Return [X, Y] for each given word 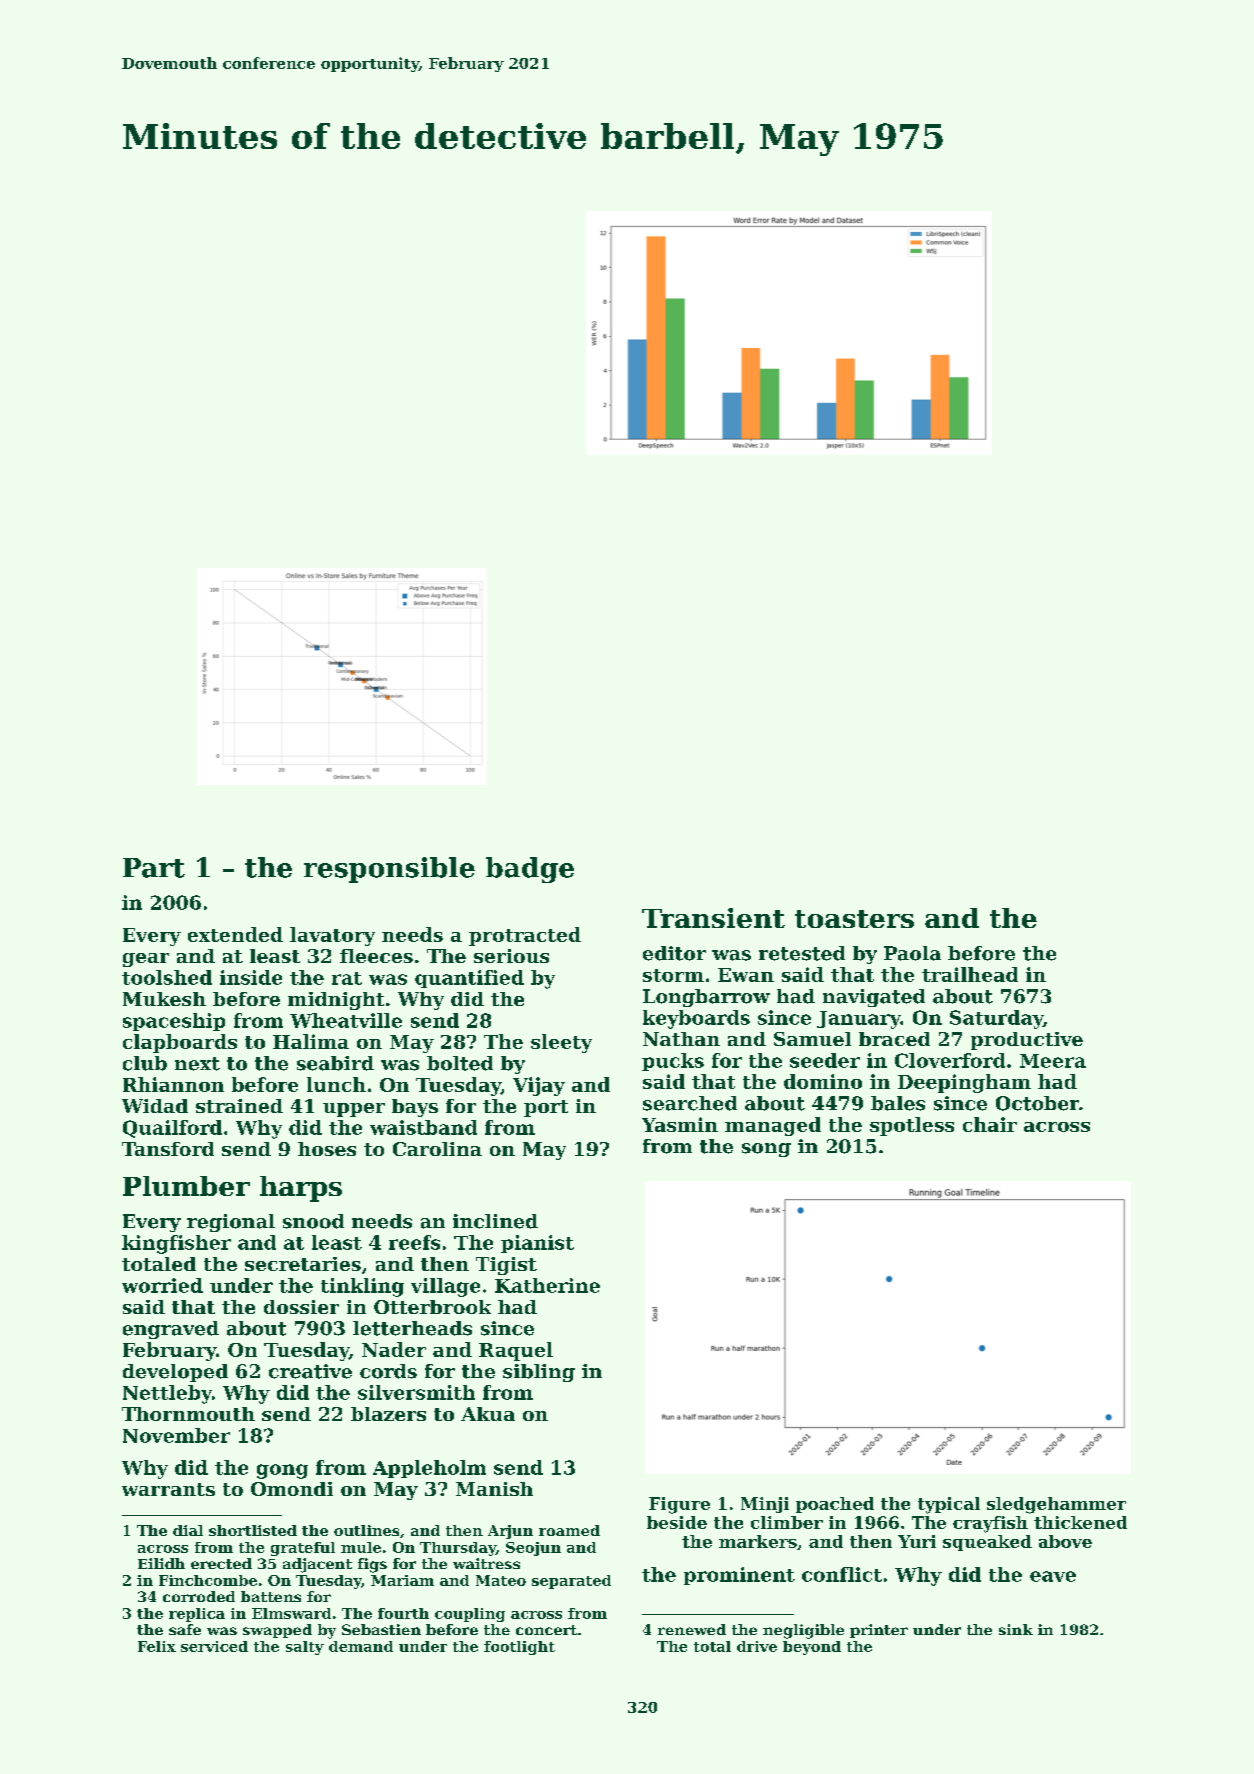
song [766, 1150]
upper [354, 1110]
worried [162, 1285]
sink [1016, 1629]
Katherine [547, 1285]
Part [154, 868]
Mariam [402, 1580]
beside [677, 1522]
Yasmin [680, 1124]
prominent [739, 1576]
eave [1053, 1576]
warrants [168, 1489]
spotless [912, 1126]
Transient [713, 918]
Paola [912, 953]
